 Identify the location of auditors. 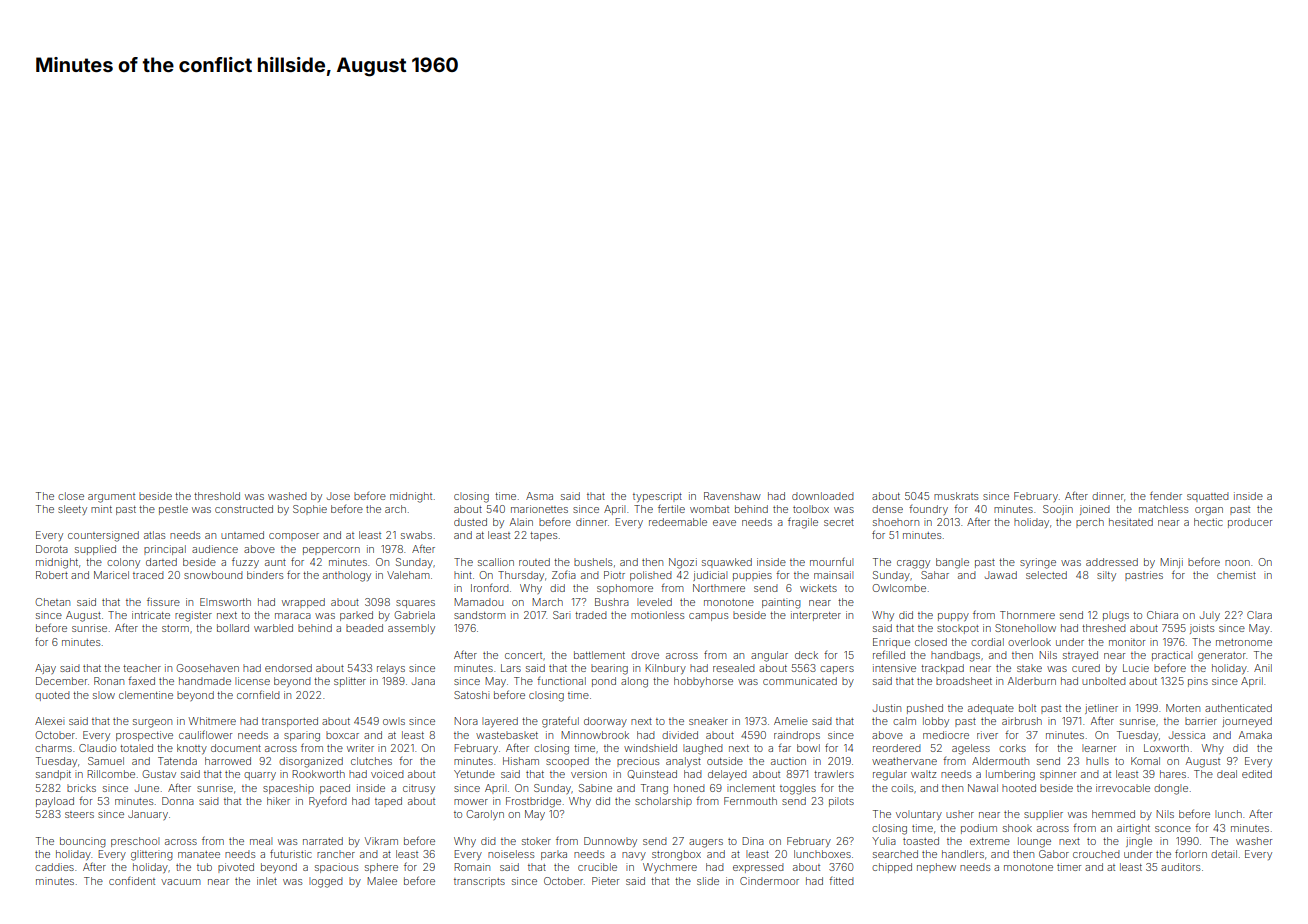
(1180, 867).
